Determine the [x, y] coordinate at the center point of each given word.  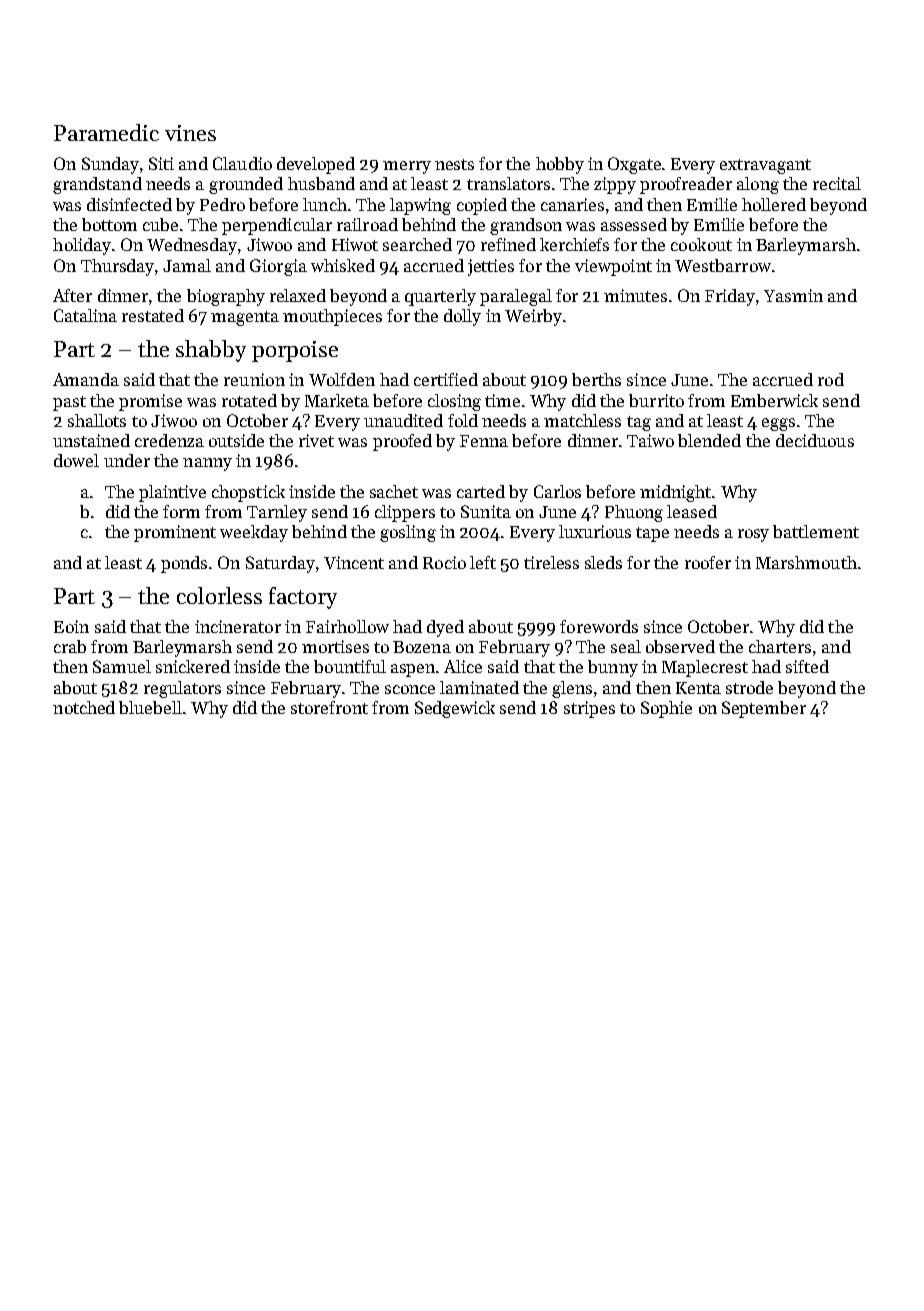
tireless [551, 562]
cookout [701, 244]
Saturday [280, 564]
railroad [367, 224]
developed [316, 165]
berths [596, 379]
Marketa [337, 400]
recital [837, 183]
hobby [560, 165]
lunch [325, 204]
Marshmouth [806, 562]
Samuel [122, 666]
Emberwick [774, 400]
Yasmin [793, 295]
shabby [211, 351]
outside [236, 440]
